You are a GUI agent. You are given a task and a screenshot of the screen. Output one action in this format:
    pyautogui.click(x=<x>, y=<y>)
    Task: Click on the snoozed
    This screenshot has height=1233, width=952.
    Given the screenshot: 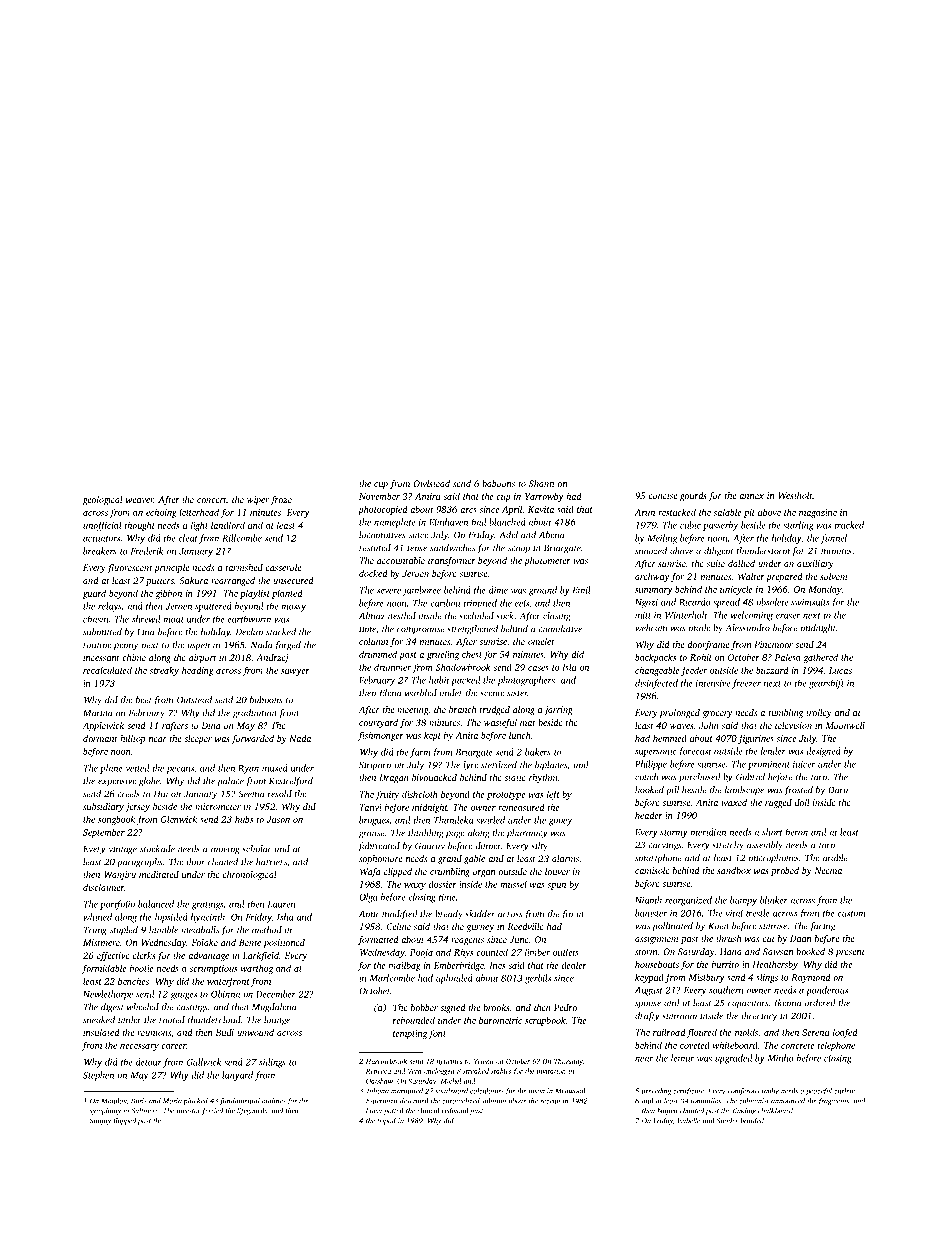 What is the action you would take?
    pyautogui.click(x=651, y=551)
